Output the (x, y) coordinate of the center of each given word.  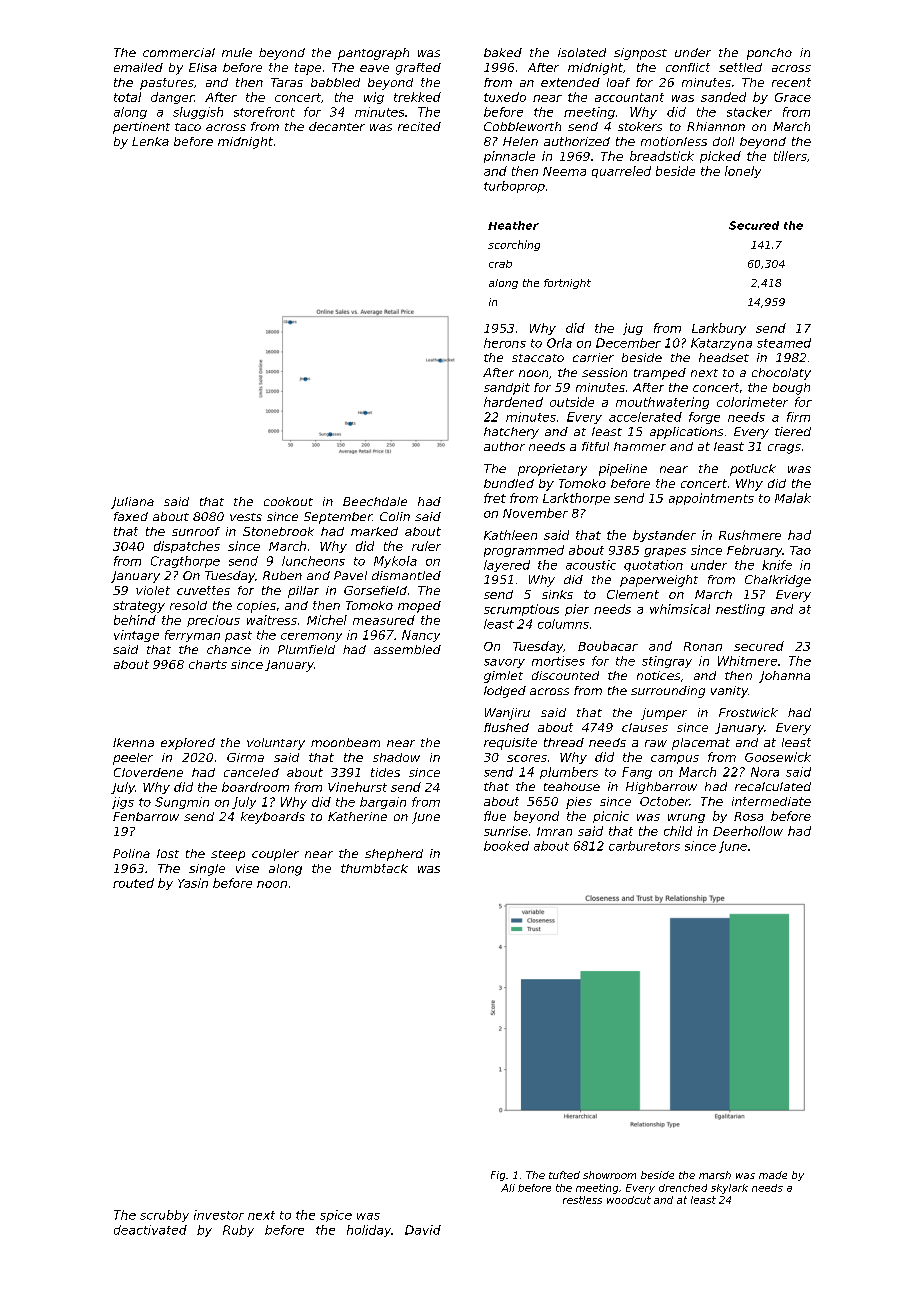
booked (506, 846)
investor (219, 1215)
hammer (640, 446)
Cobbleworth (522, 126)
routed (133, 883)
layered (507, 566)
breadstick (662, 156)
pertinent (141, 128)
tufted (564, 1175)
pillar (303, 592)
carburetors (644, 846)
